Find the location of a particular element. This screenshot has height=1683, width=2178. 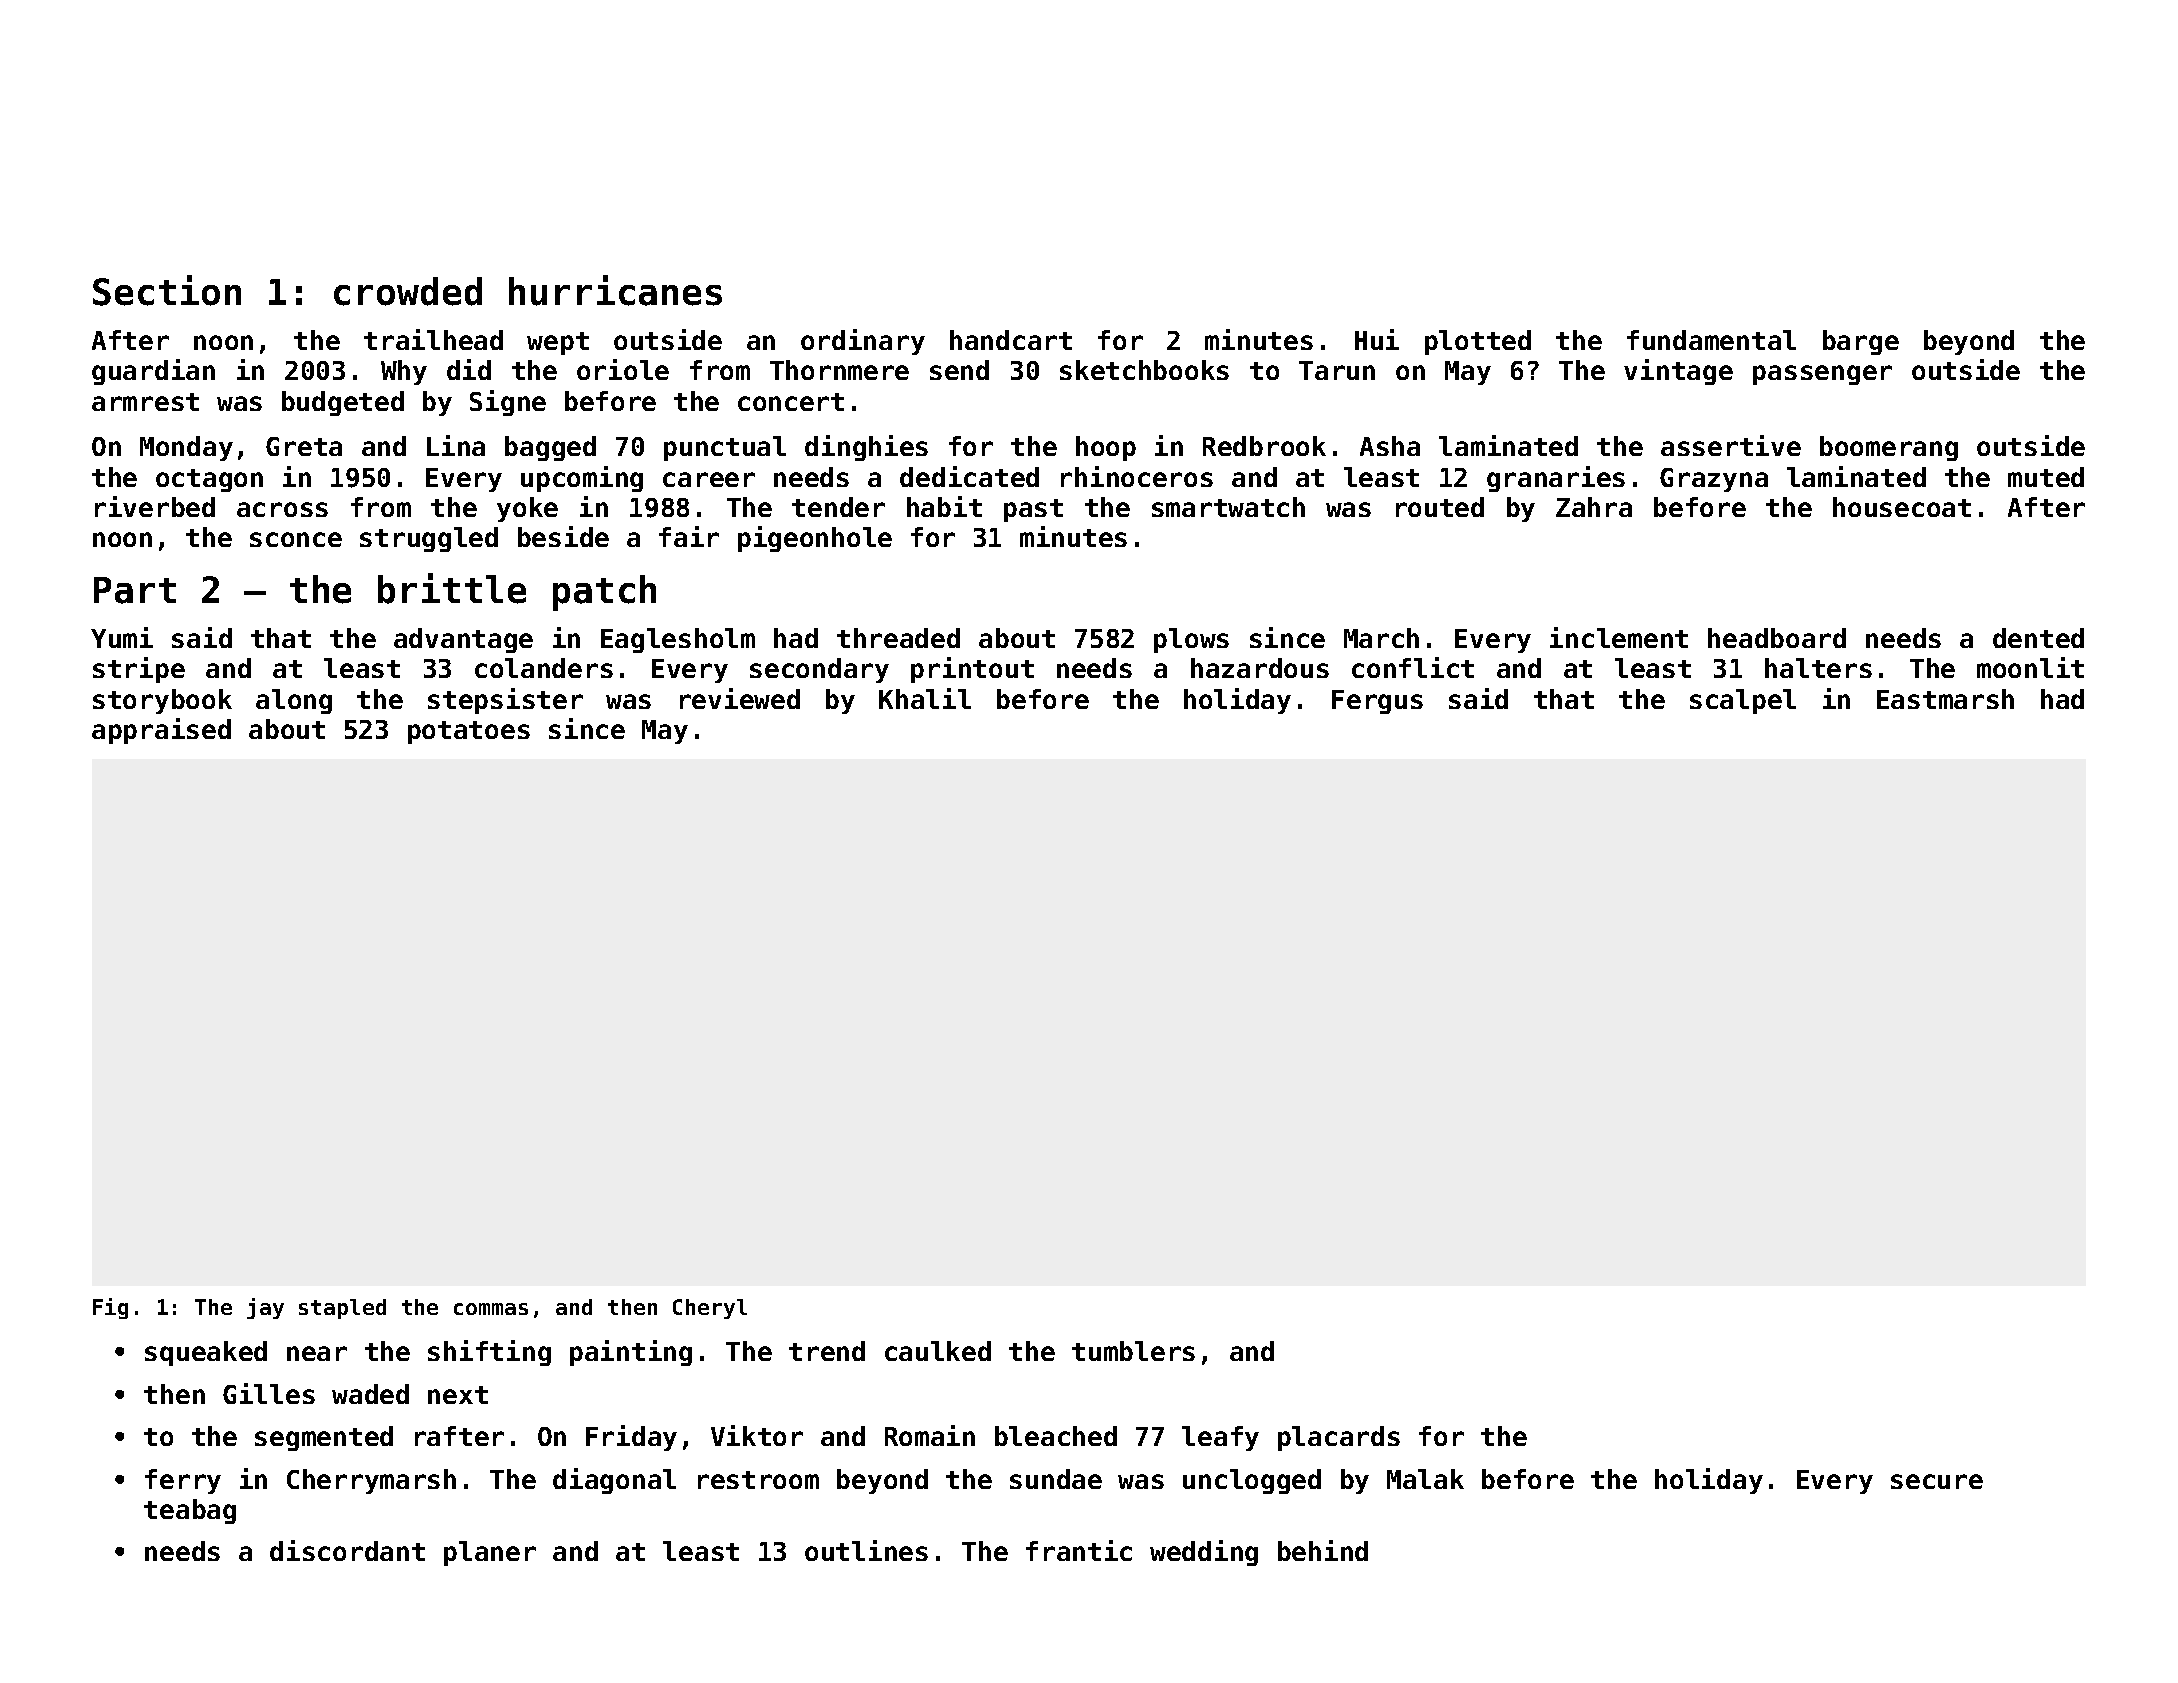

commas is located at coordinates (491, 1309).
